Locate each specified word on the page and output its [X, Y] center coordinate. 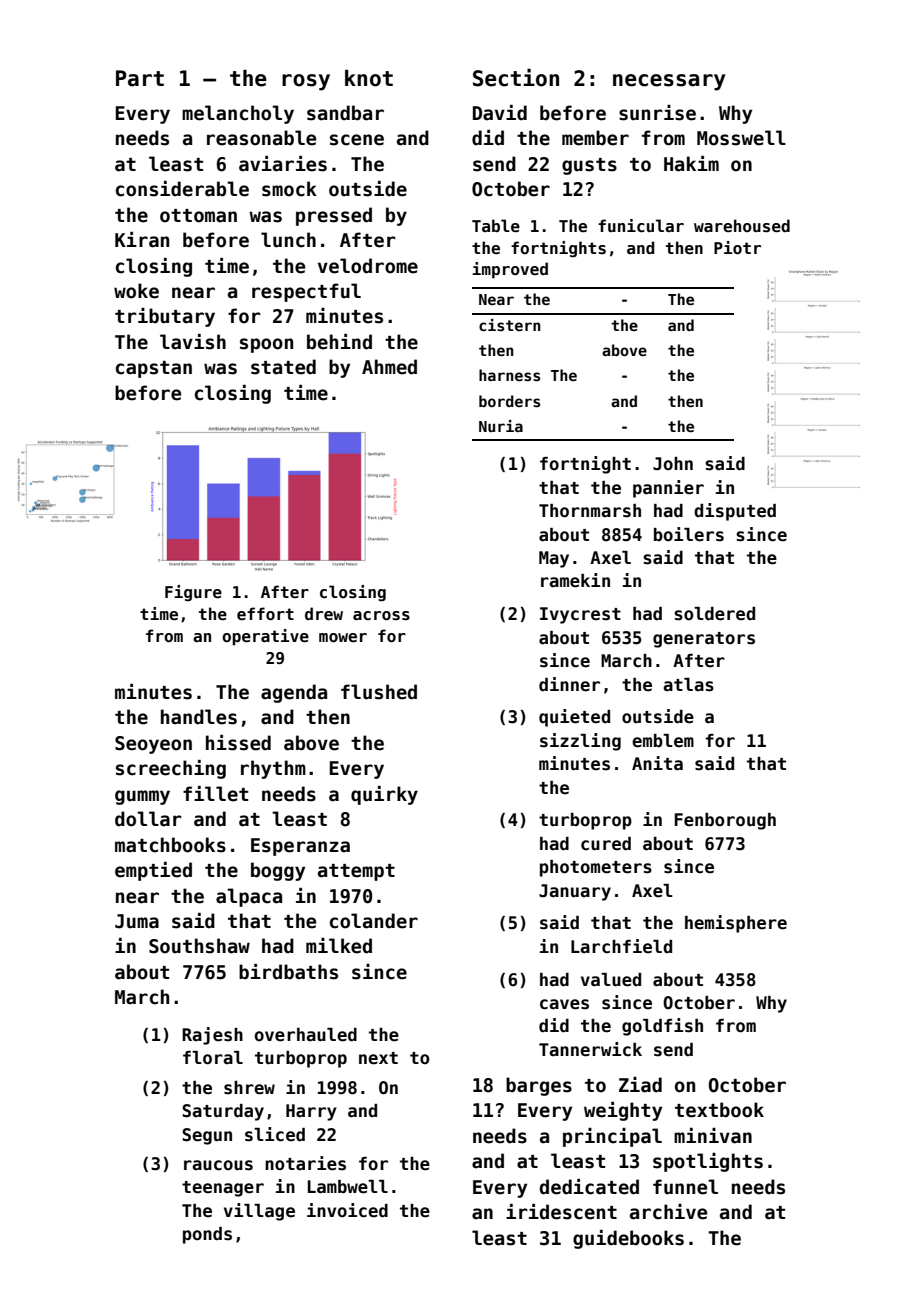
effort [265, 614]
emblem [663, 741]
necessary [669, 82]
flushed [379, 692]
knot [369, 78]
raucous [218, 1165]
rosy [306, 82]
